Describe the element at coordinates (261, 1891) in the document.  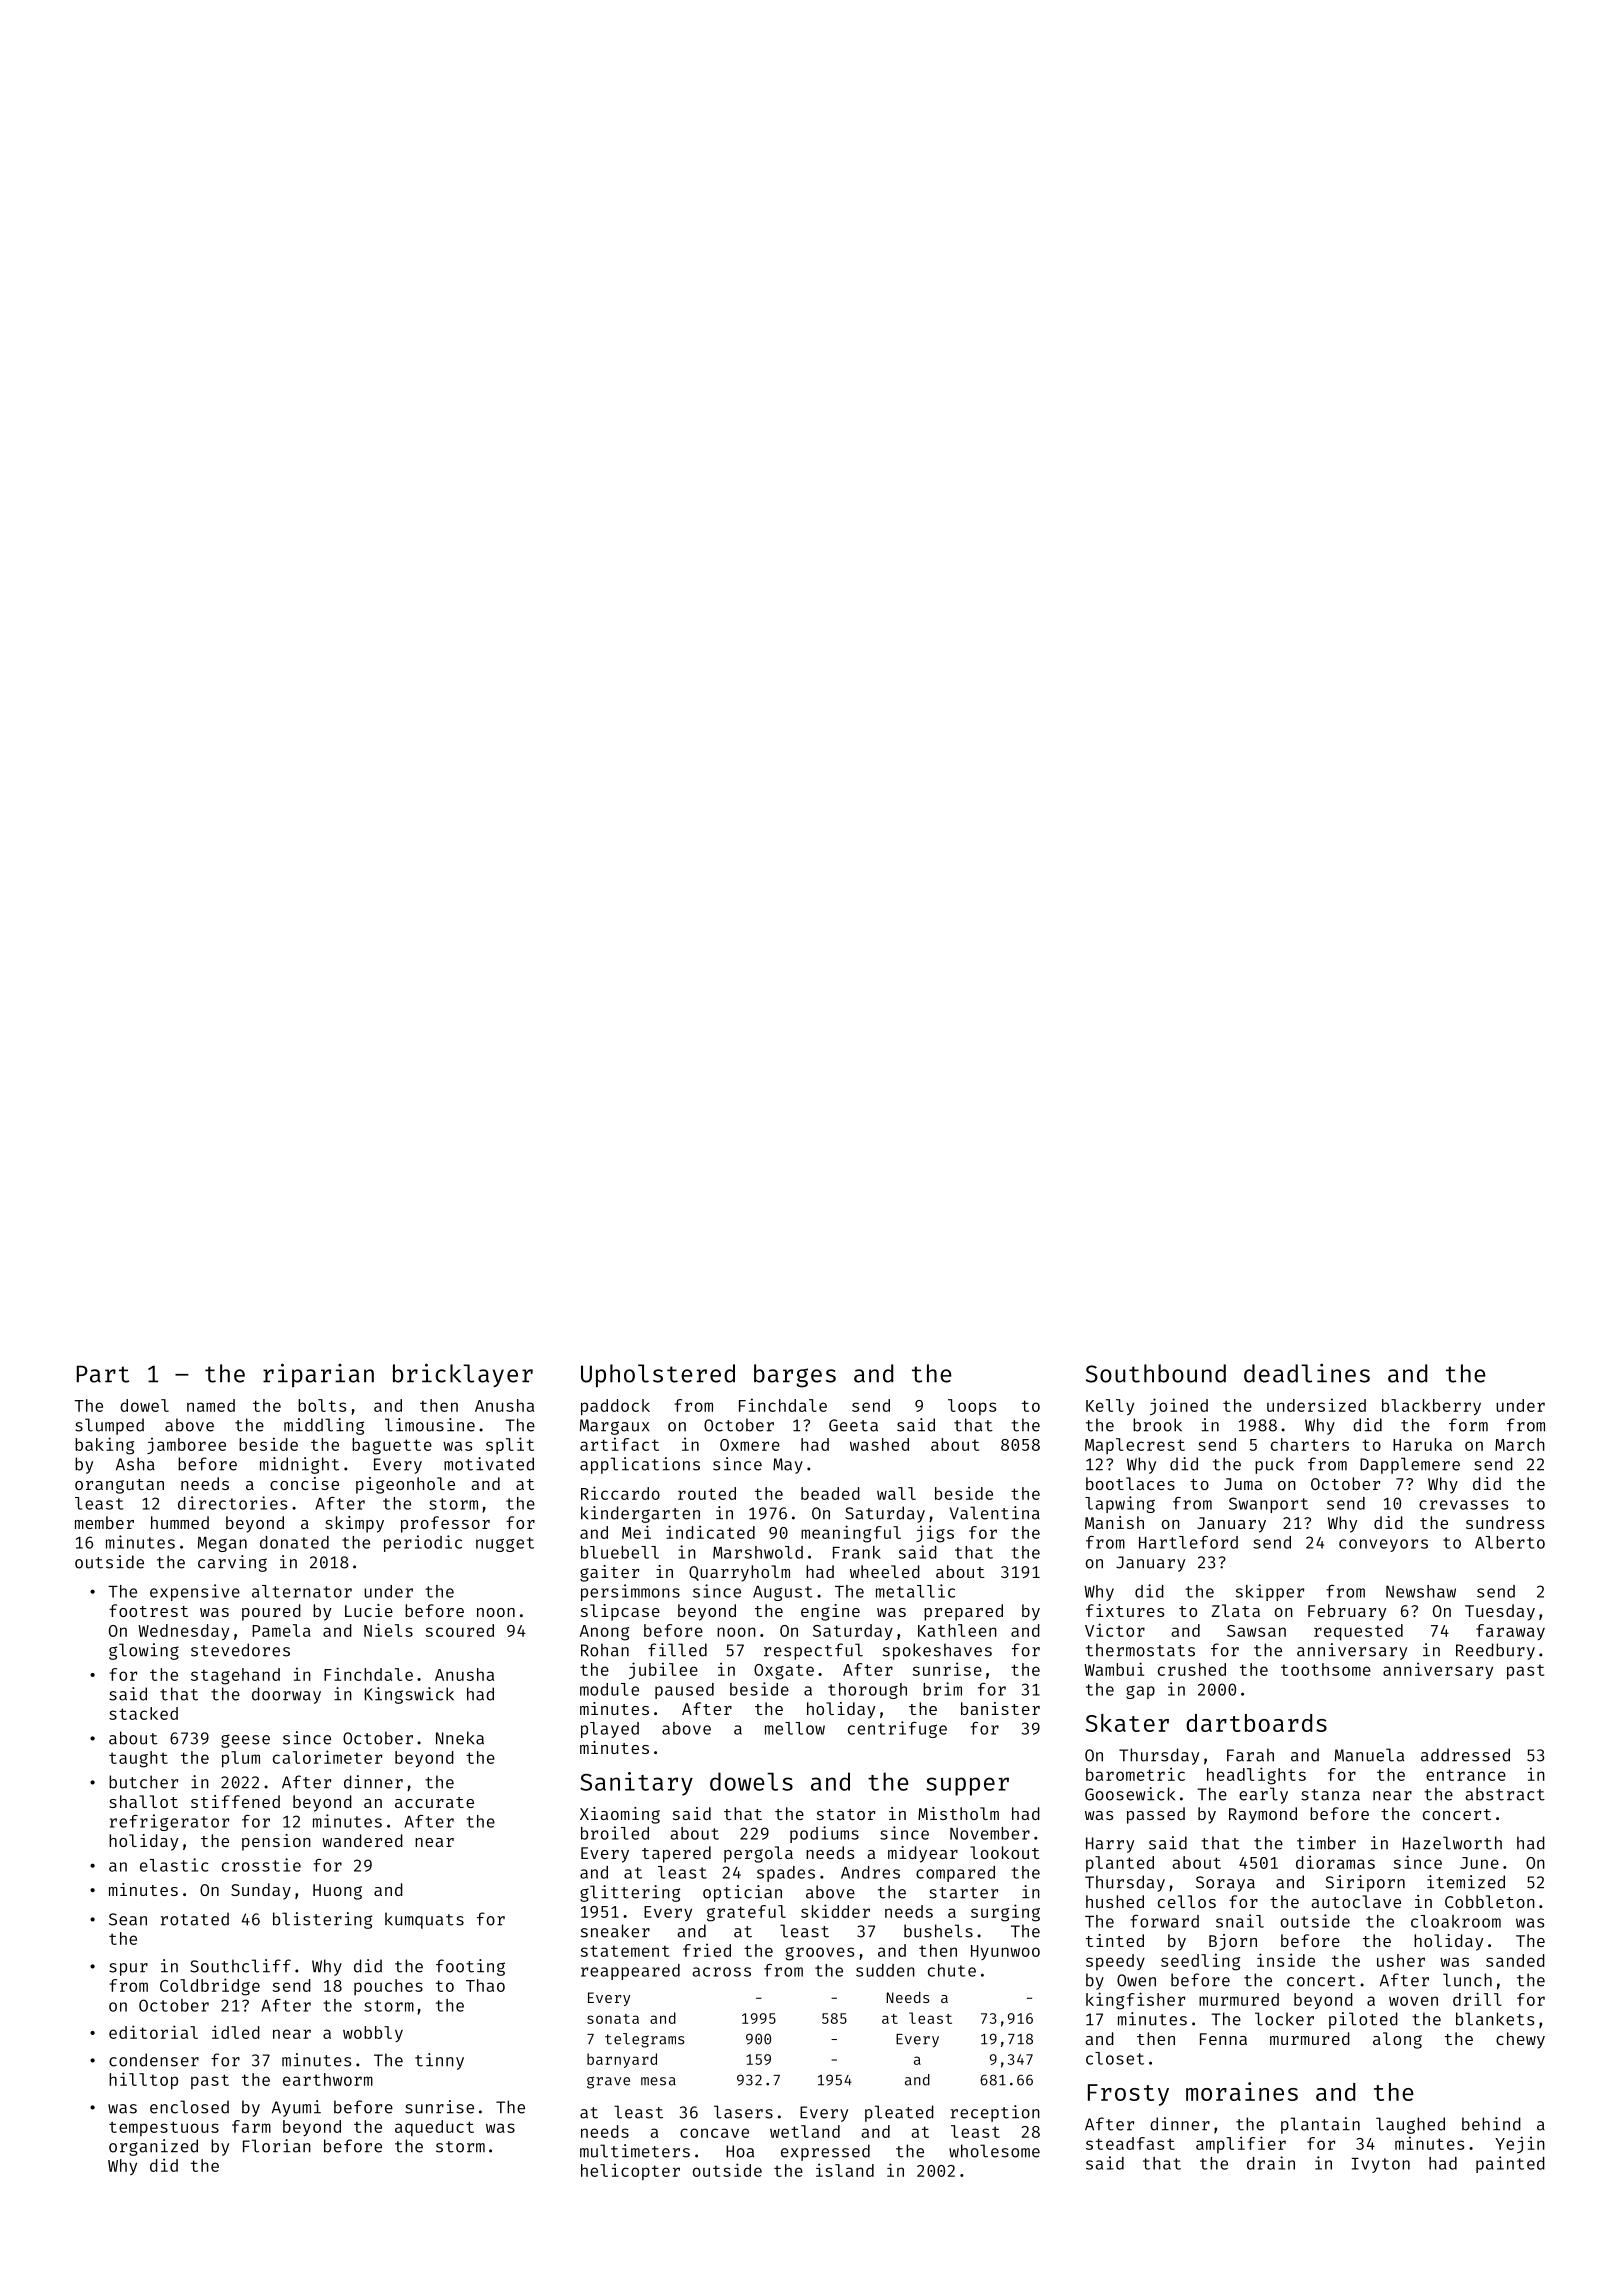
I see `Sunday` at that location.
